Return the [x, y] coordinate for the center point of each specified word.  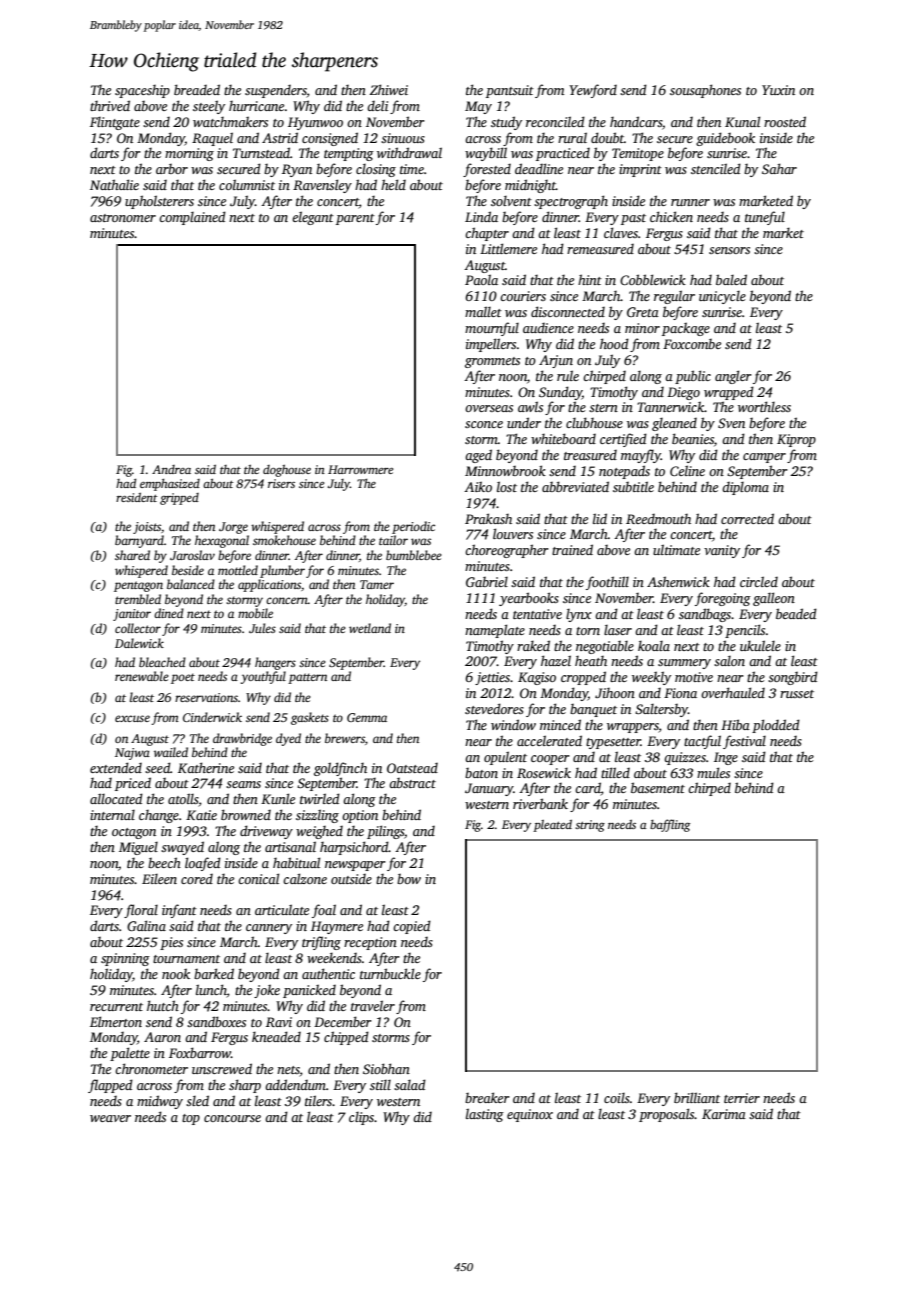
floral [141, 911]
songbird [793, 678]
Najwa [132, 754]
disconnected [568, 311]
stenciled [716, 168]
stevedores [494, 708]
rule [568, 375]
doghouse [287, 471]
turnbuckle [390, 973]
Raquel [212, 139]
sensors [729, 250]
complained [192, 218]
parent [355, 219]
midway [160, 1102]
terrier [742, 1098]
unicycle [722, 297]
